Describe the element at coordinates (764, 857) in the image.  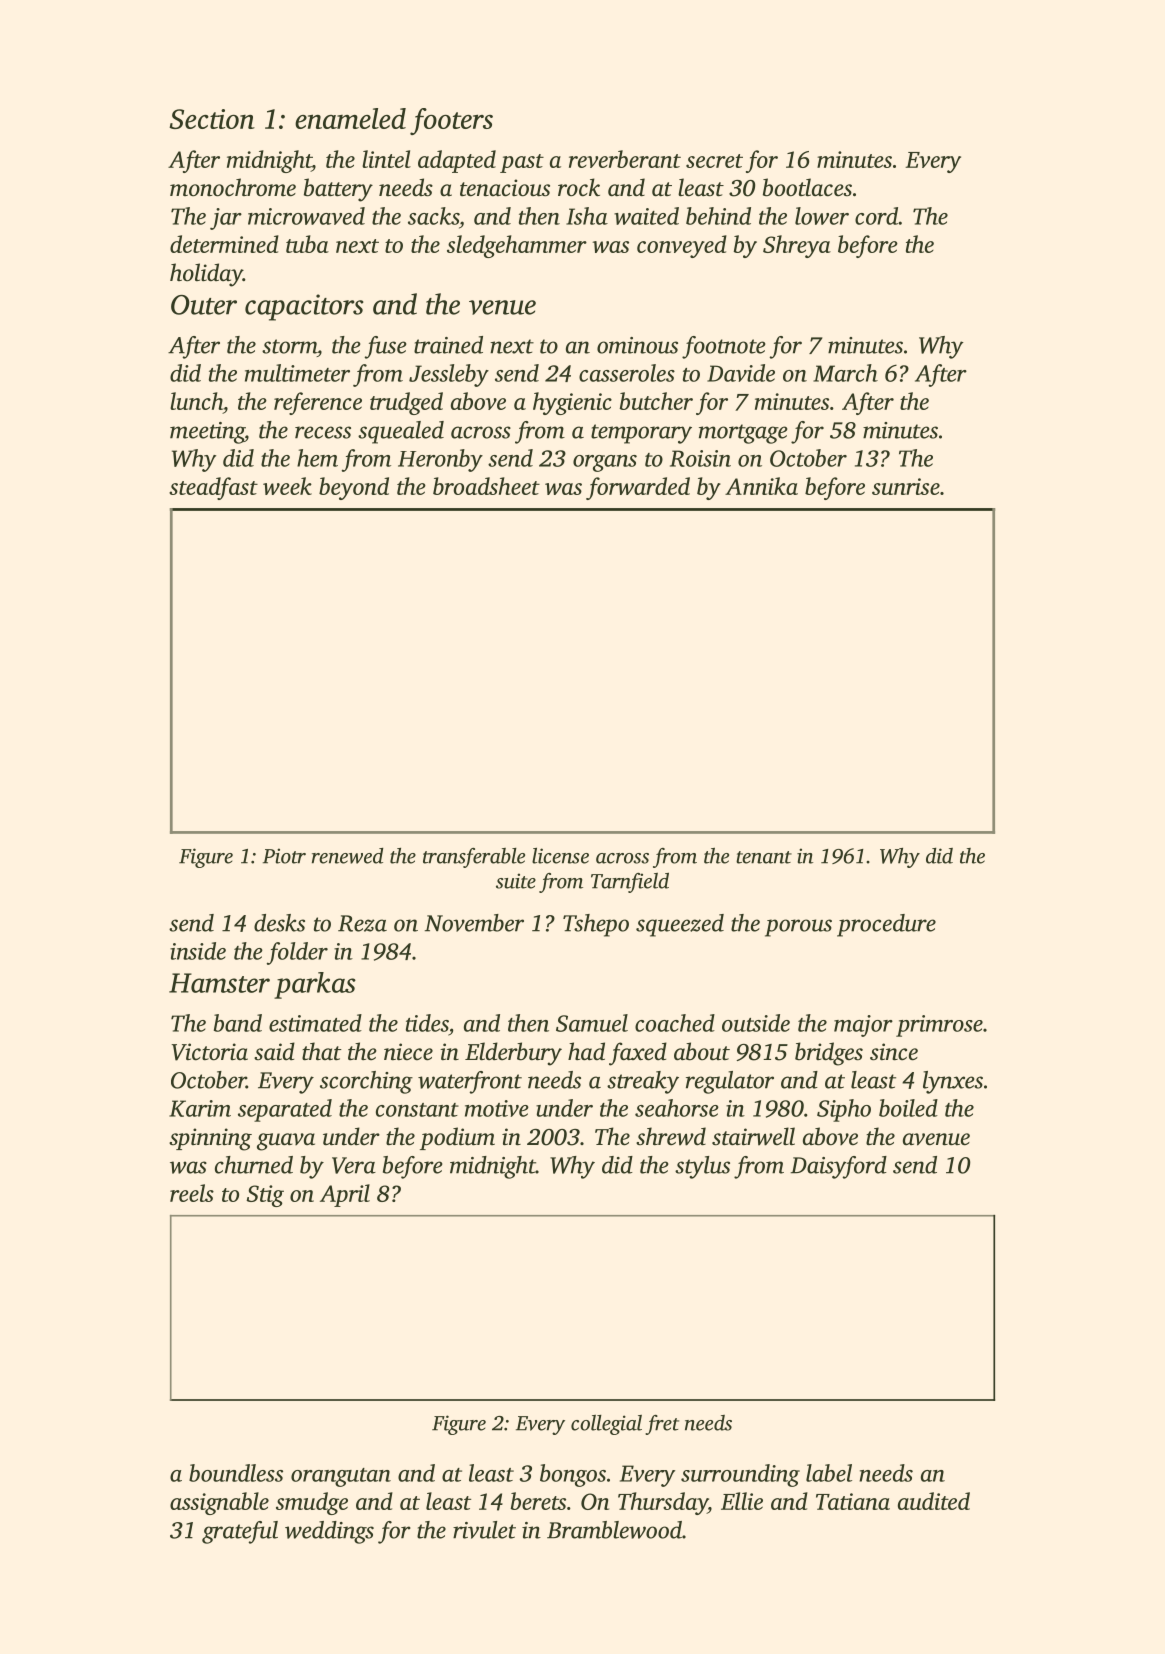
I see `tenant` at that location.
